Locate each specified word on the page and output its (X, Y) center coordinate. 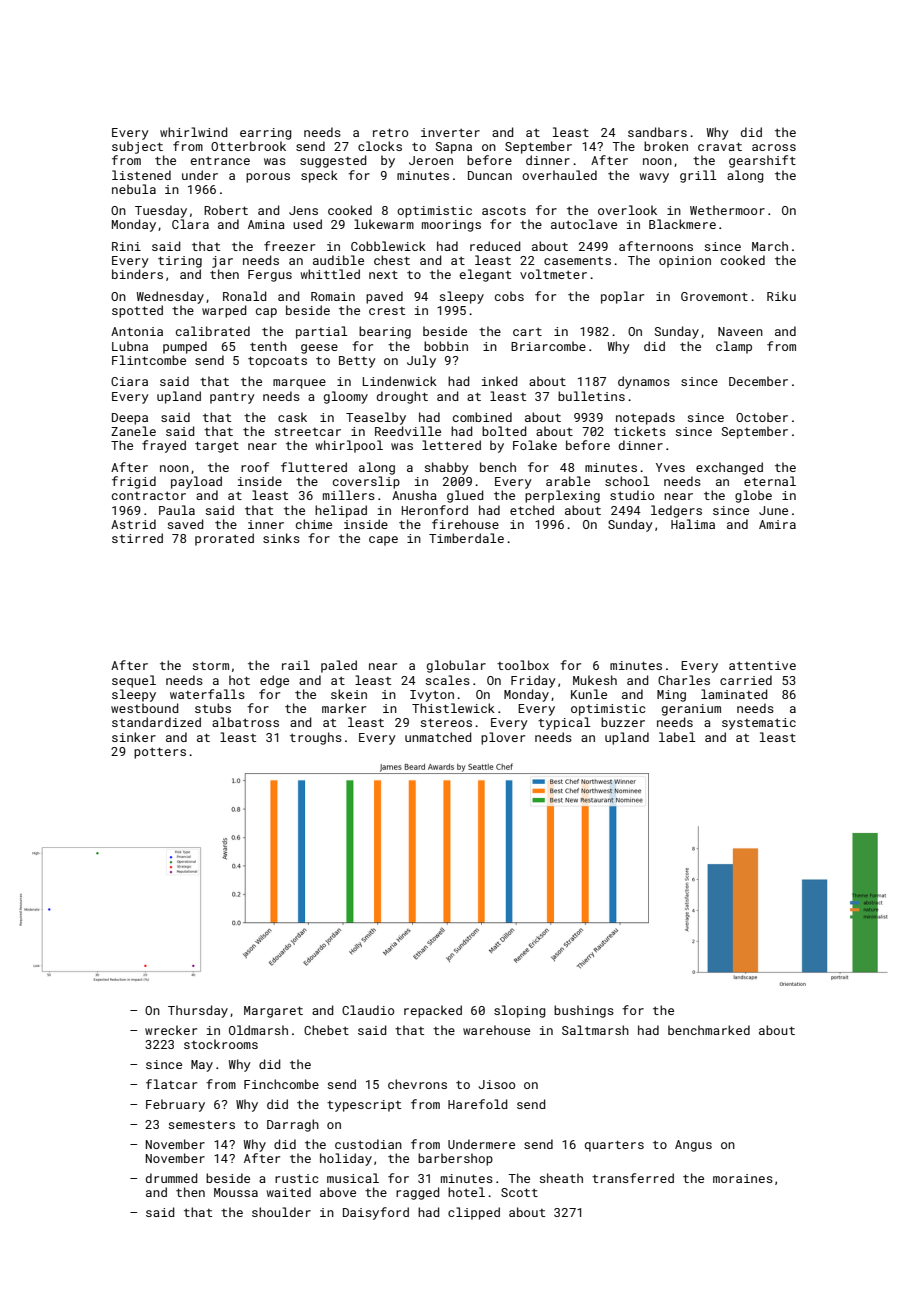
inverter (450, 132)
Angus (693, 1146)
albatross (245, 722)
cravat (720, 146)
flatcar (171, 1084)
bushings (584, 1011)
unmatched (438, 737)
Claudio (368, 1010)
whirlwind (194, 132)
